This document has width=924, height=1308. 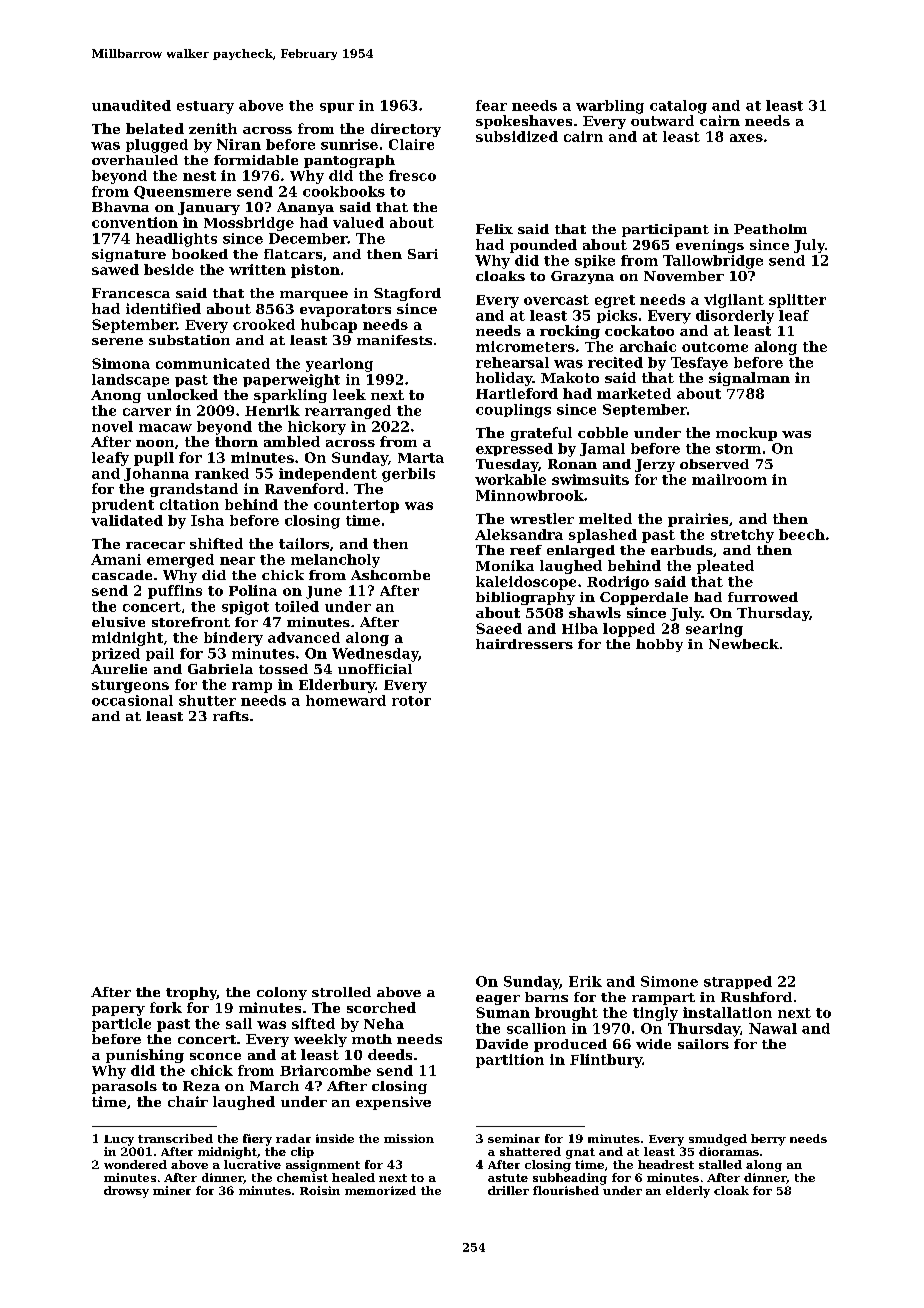 What do you see at coordinates (191, 993) in the document?
I see `trophy` at bounding box center [191, 993].
